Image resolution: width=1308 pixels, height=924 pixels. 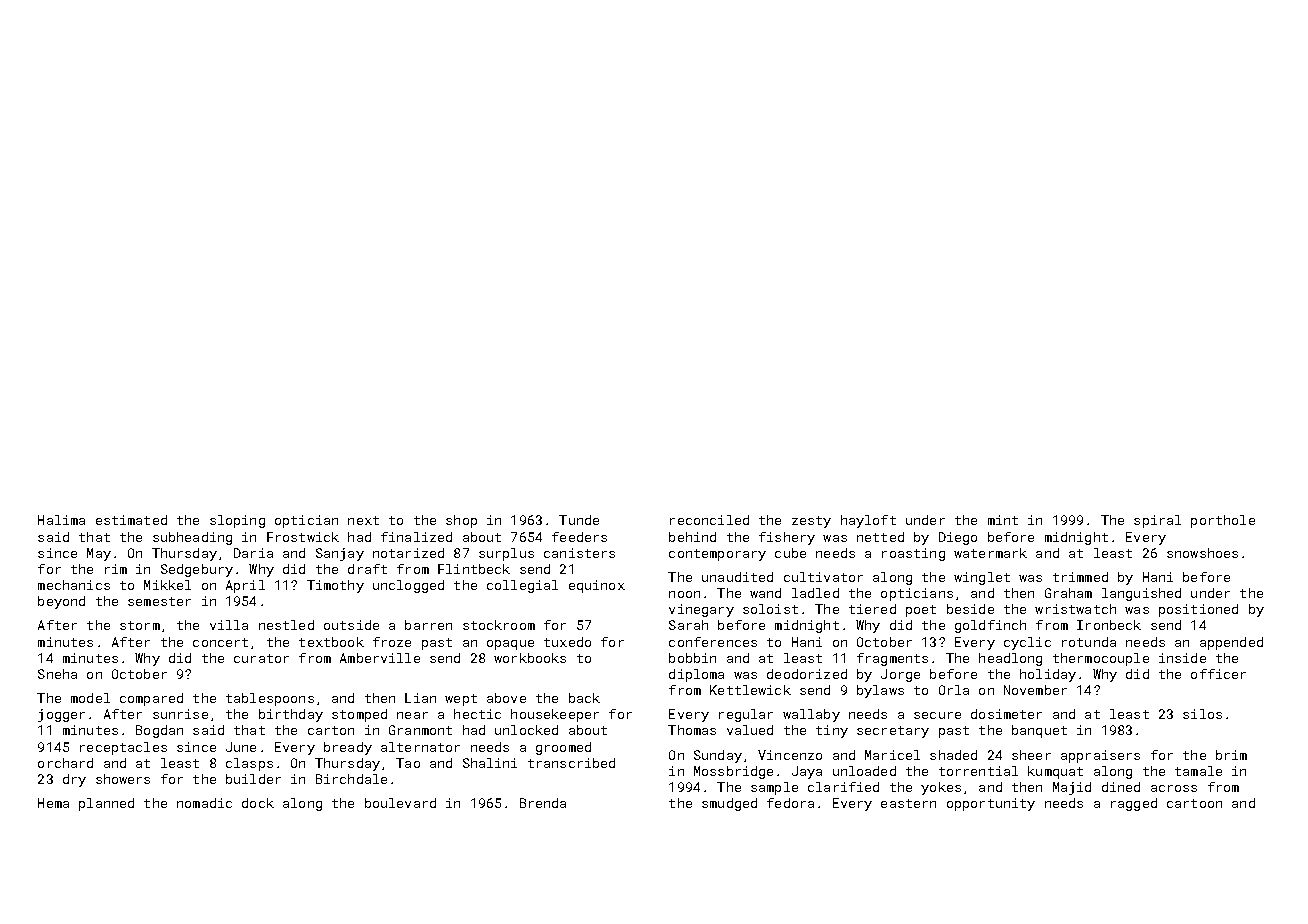 I want to click on model, so click(x=90, y=698).
